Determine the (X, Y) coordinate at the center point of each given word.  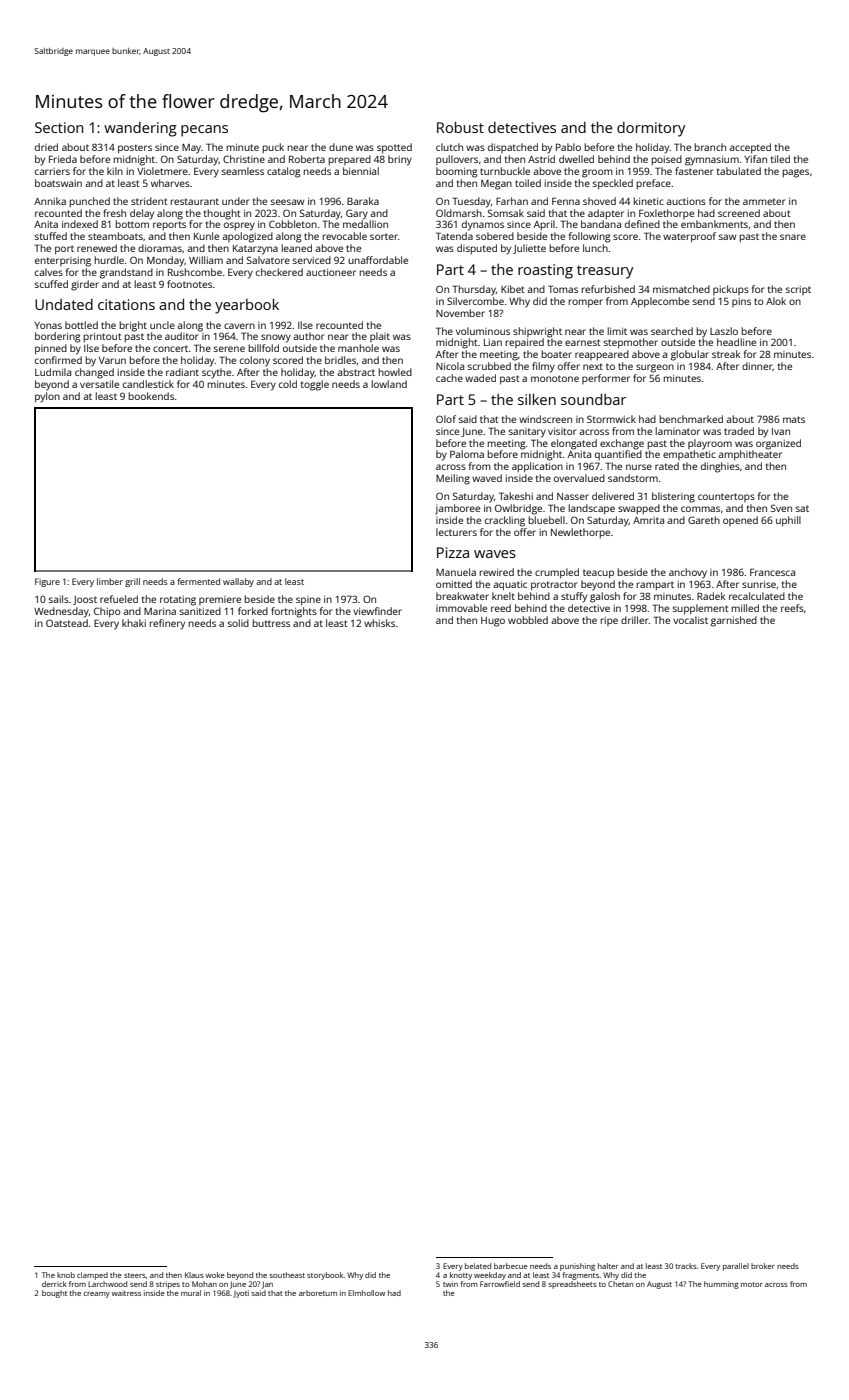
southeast (287, 1275)
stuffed (51, 236)
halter (608, 1266)
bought (54, 1294)
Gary (357, 214)
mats (794, 419)
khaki (134, 623)
